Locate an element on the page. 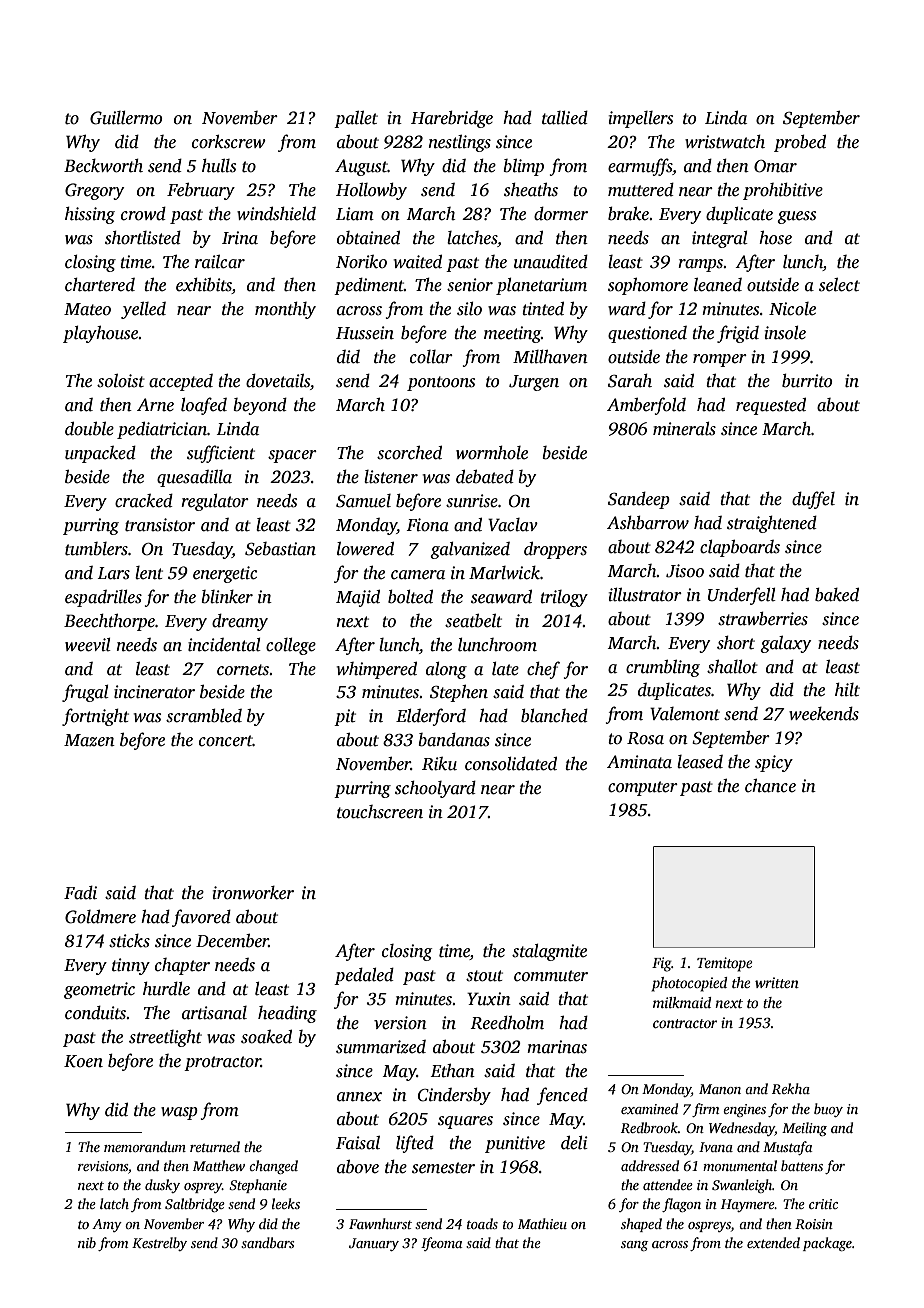 This page has height=1308, width=924. Mathieu is located at coordinates (542, 1223).
